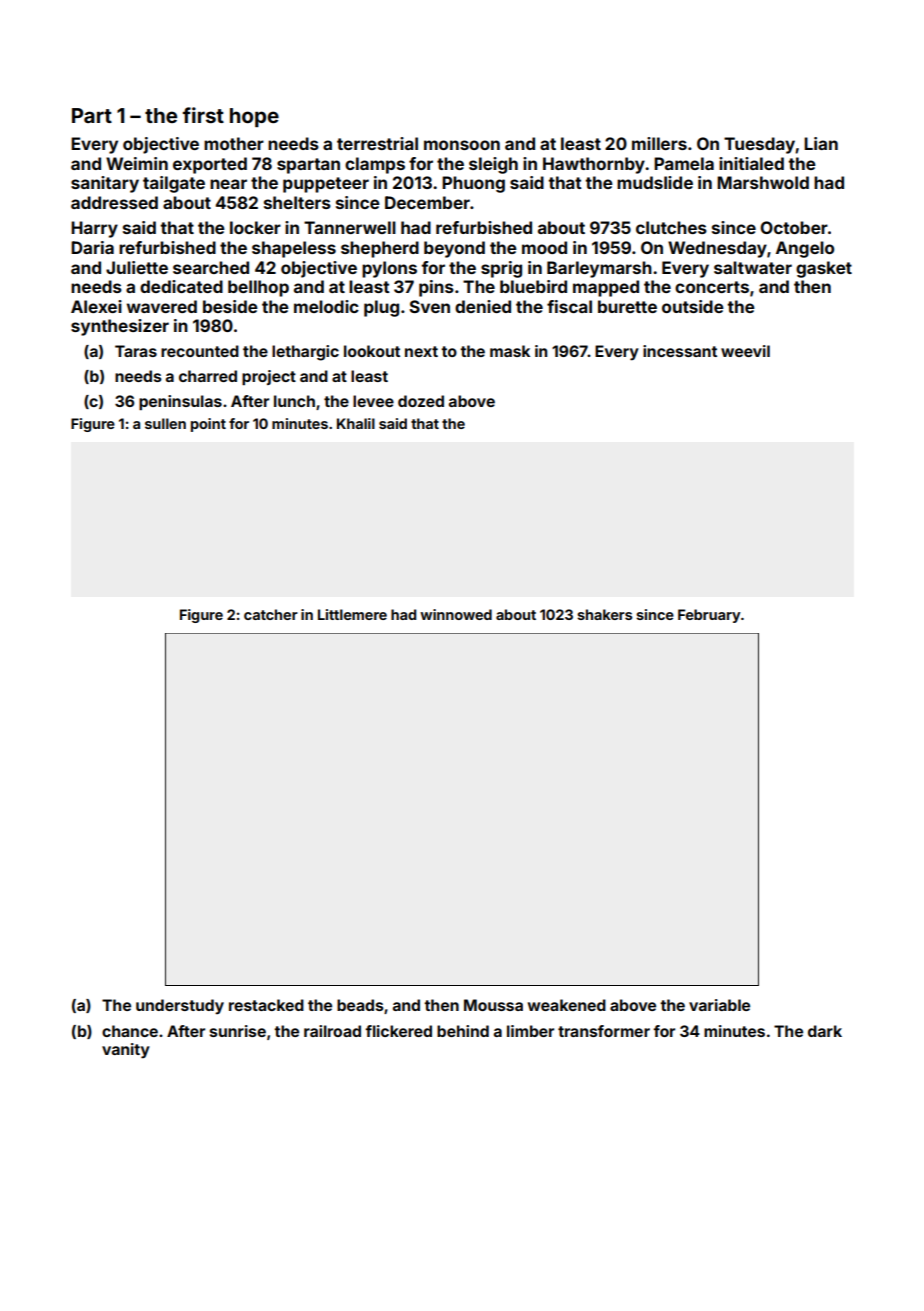 The image size is (924, 1311). I want to click on vanity, so click(126, 1051).
